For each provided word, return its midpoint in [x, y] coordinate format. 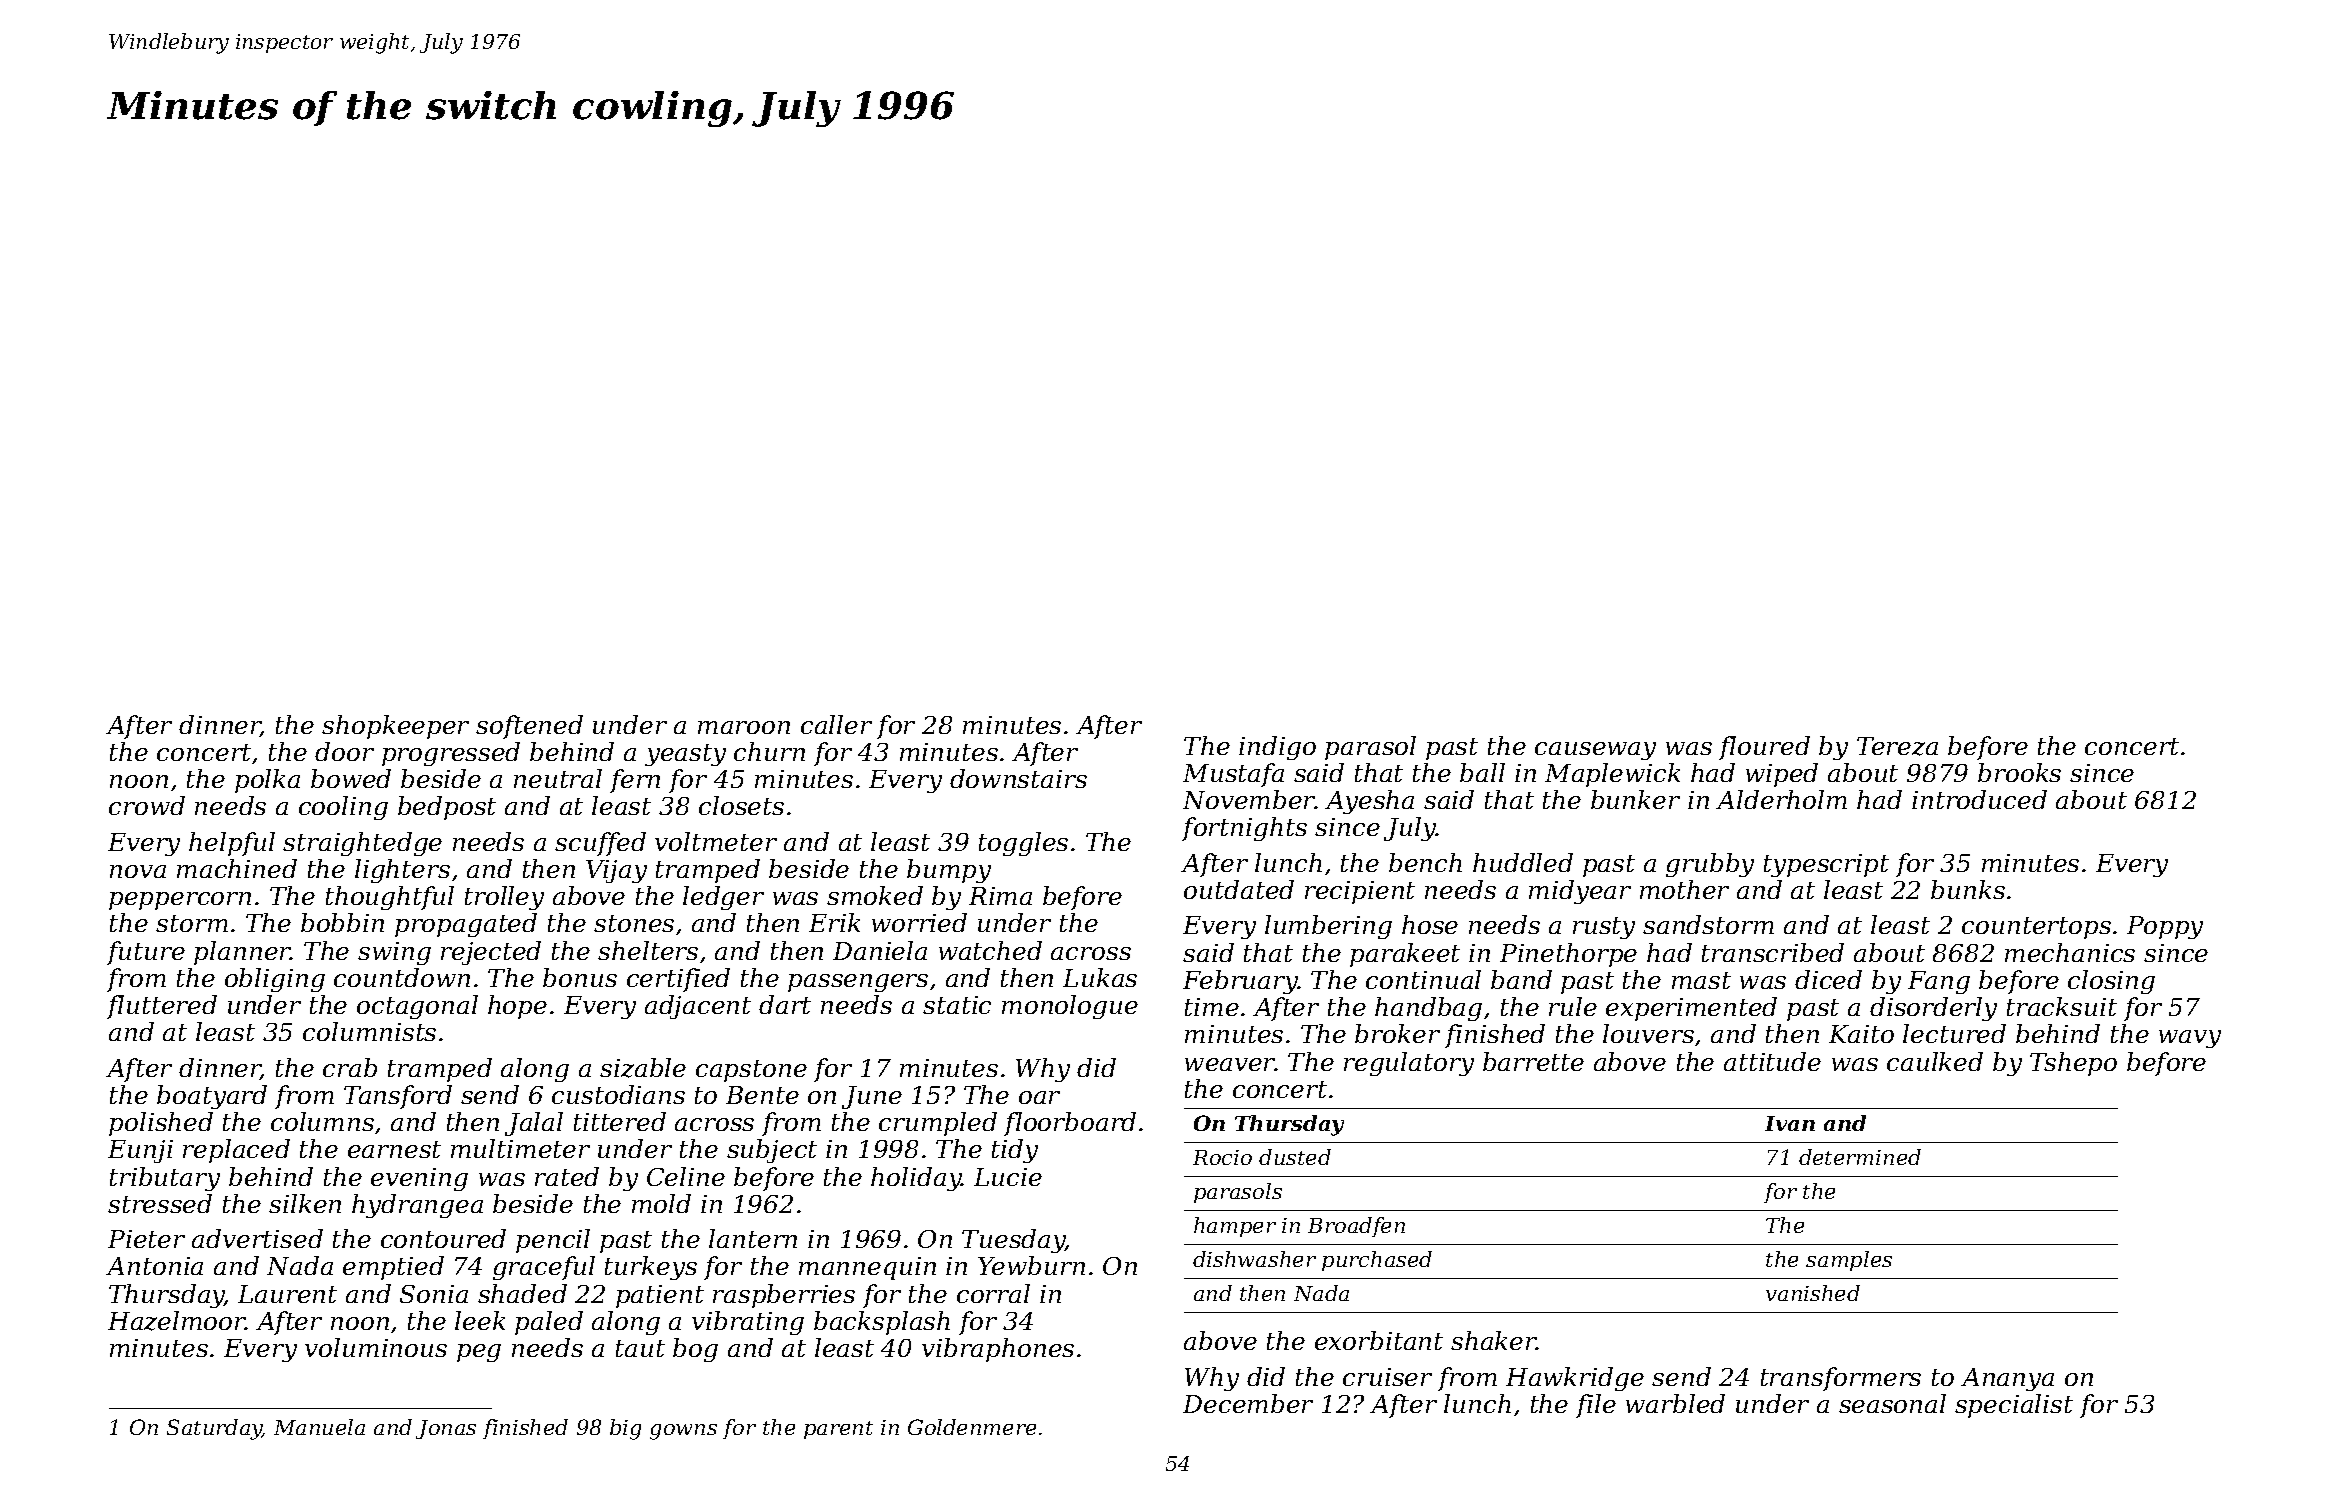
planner [242, 953]
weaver [1230, 1064]
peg [479, 1353]
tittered [620, 1121]
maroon [744, 727]
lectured [1954, 1033]
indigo [1277, 748]
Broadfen [1356, 1227]
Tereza [1897, 746]
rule [1573, 1006]
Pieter [146, 1239]
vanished [1813, 1293]
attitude [1772, 1061]
